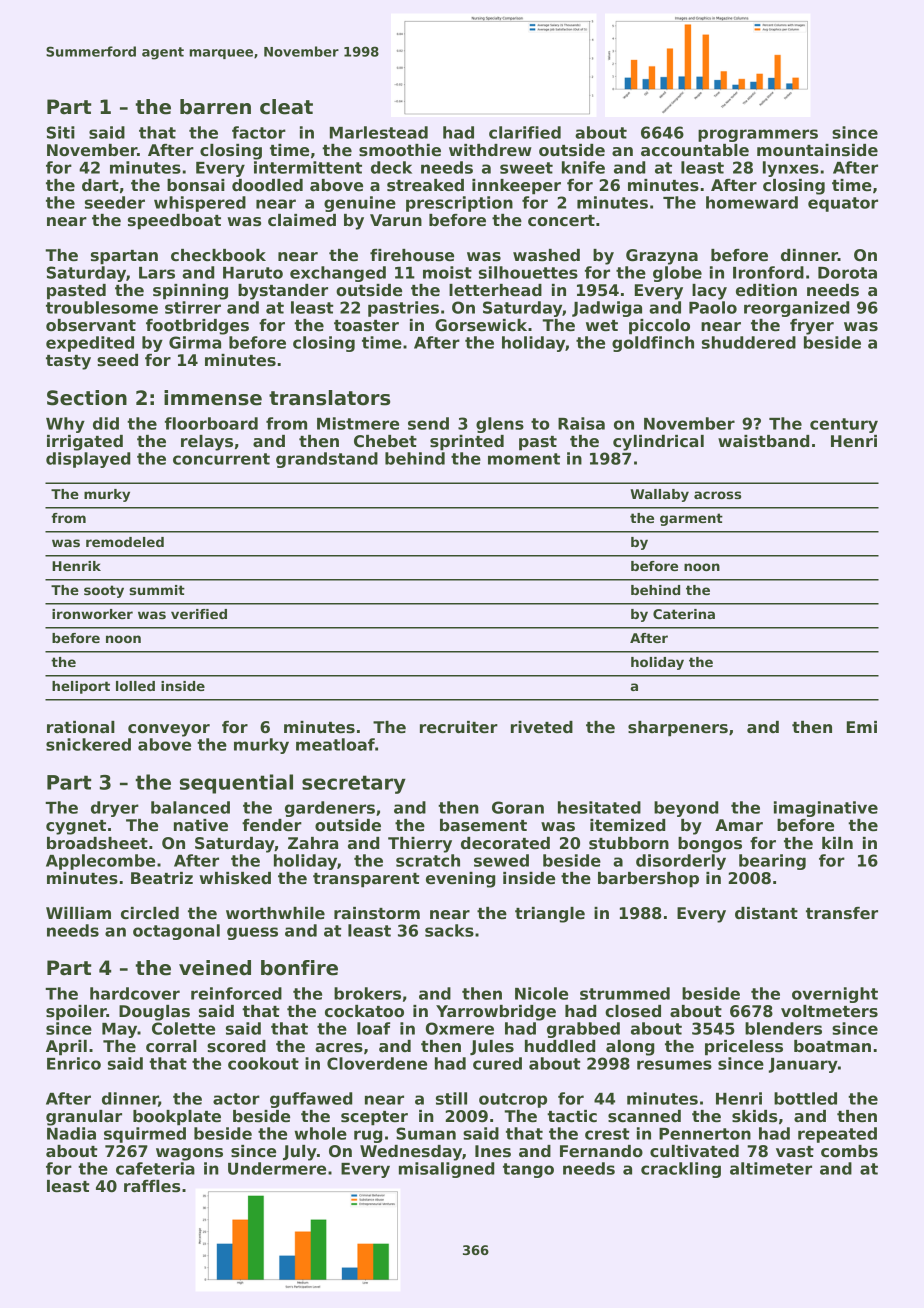 This document has height=1308, width=924. Describe the element at coordinates (152, 1186) in the document. I see `raffles` at that location.
